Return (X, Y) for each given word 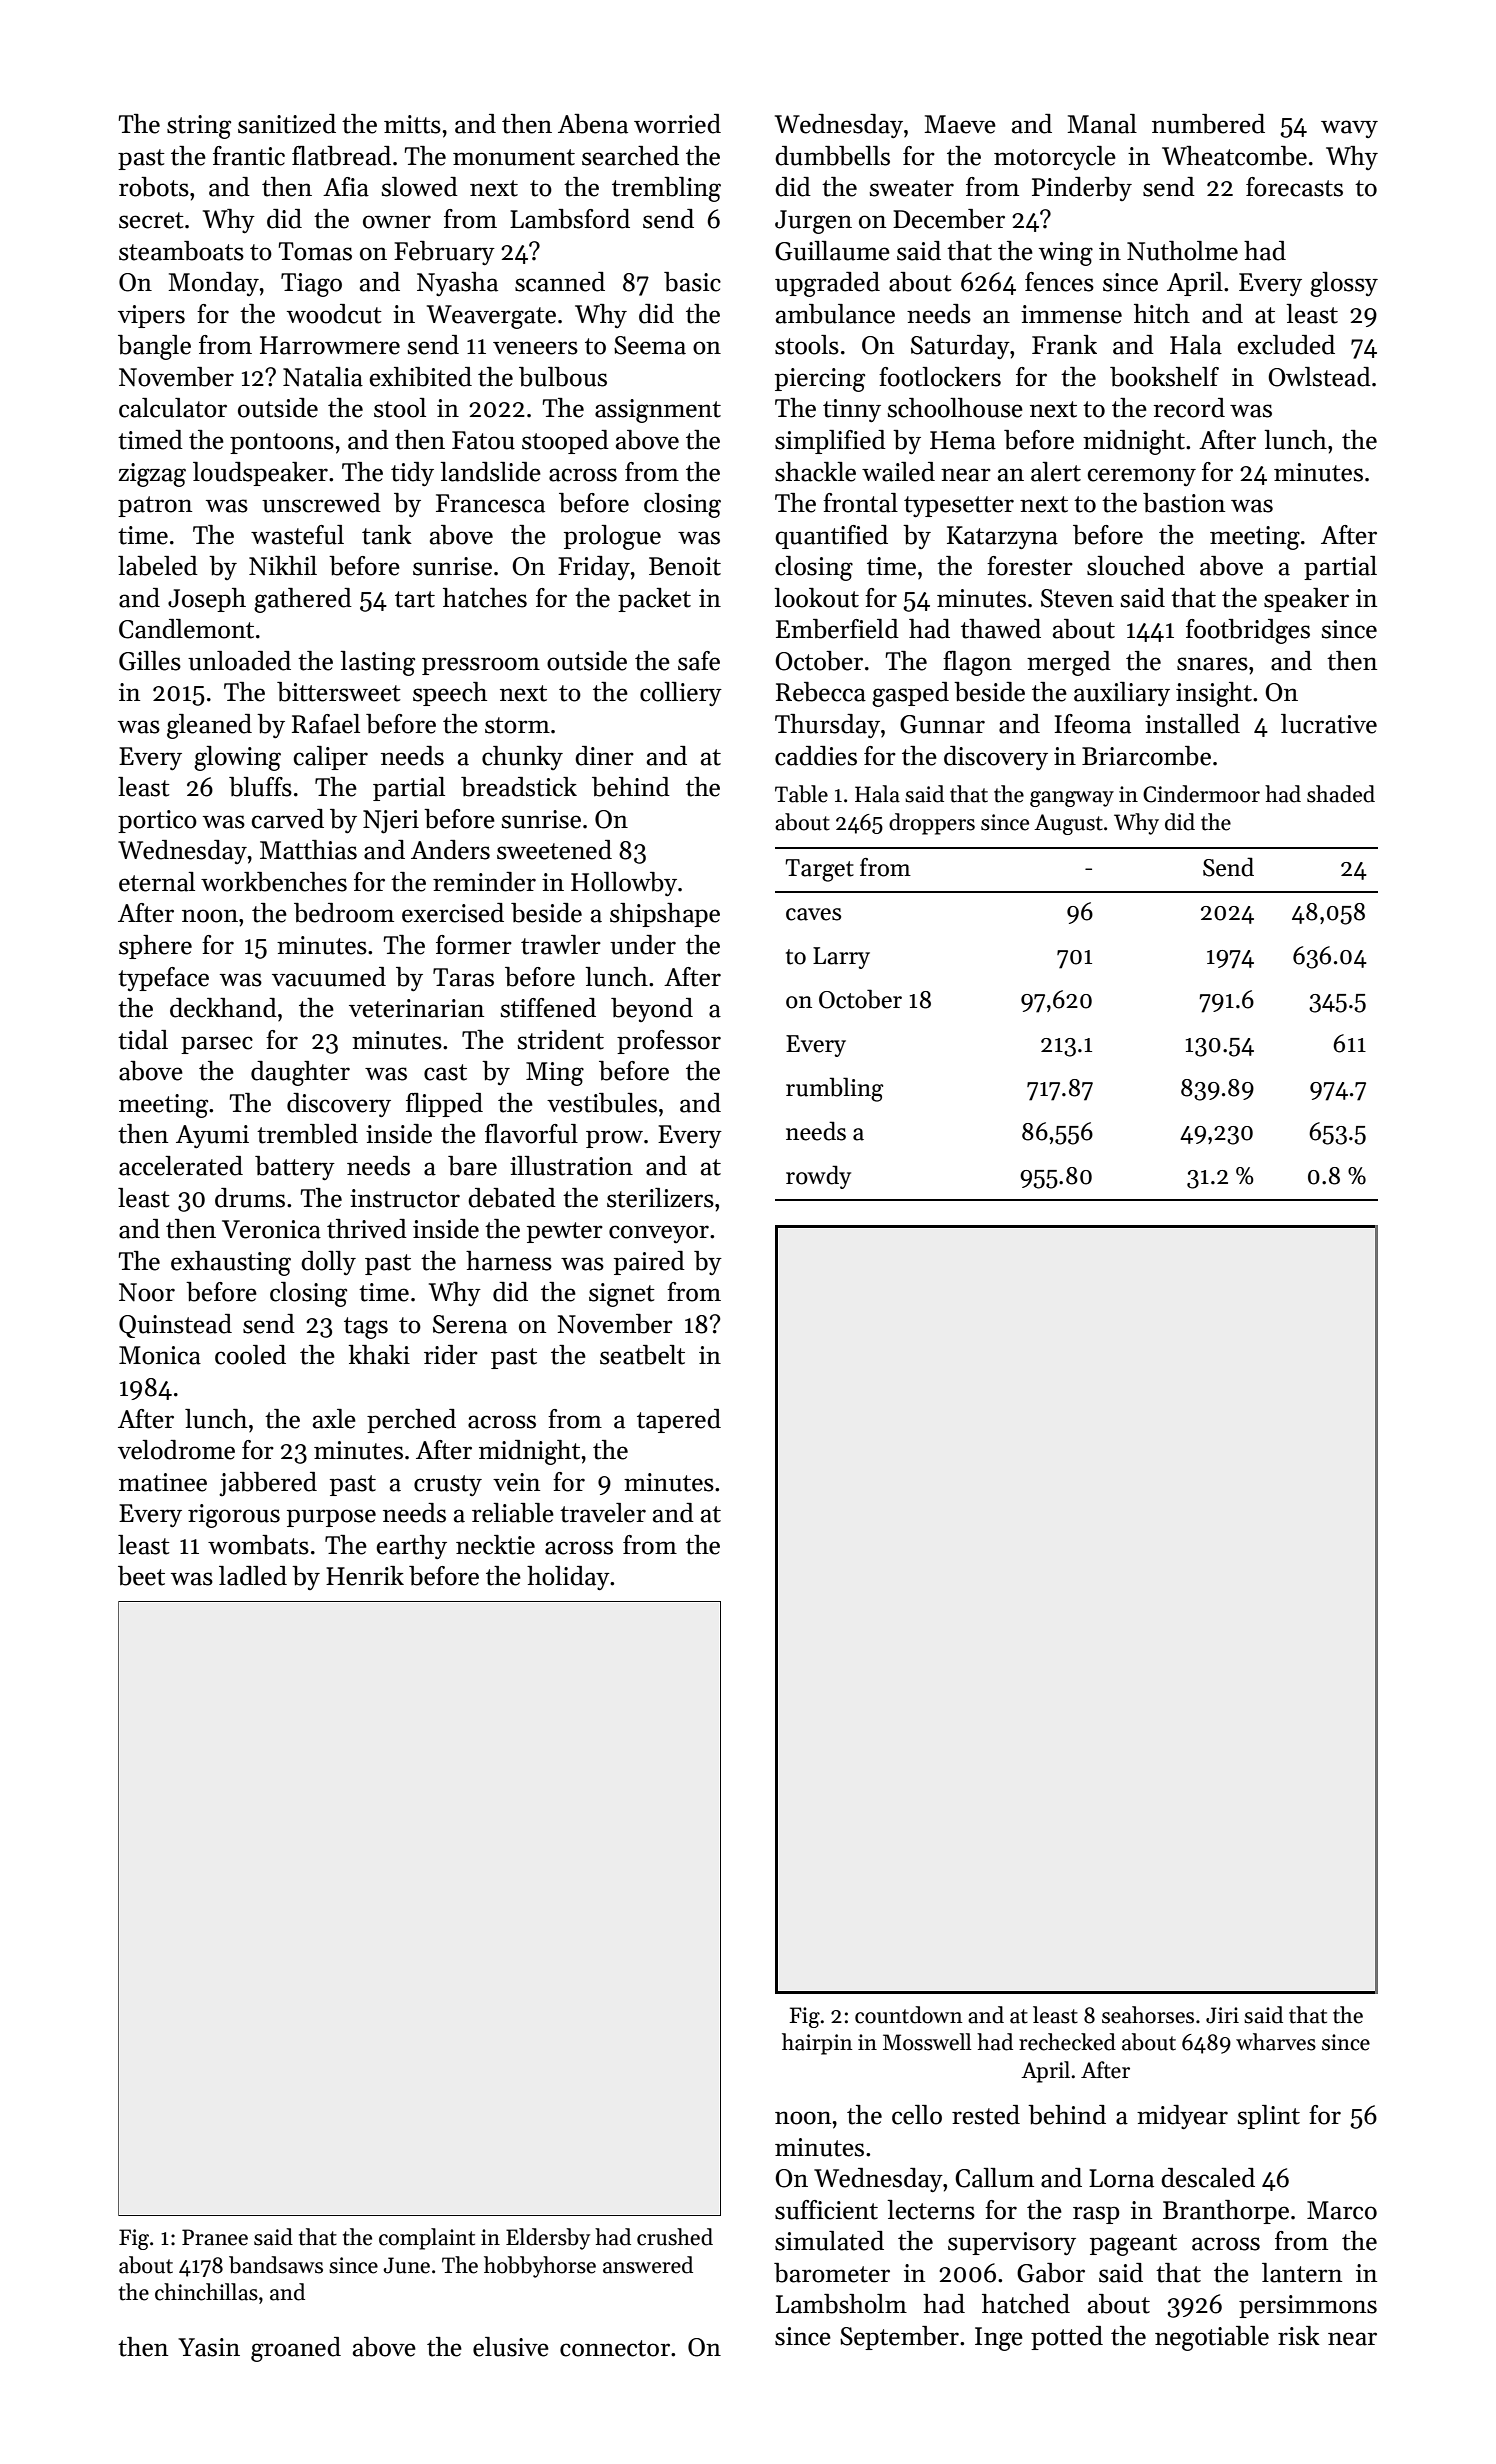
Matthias (308, 850)
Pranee (215, 2237)
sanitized (287, 124)
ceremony (1142, 477)
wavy (1349, 129)
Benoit (685, 566)
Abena (593, 124)
